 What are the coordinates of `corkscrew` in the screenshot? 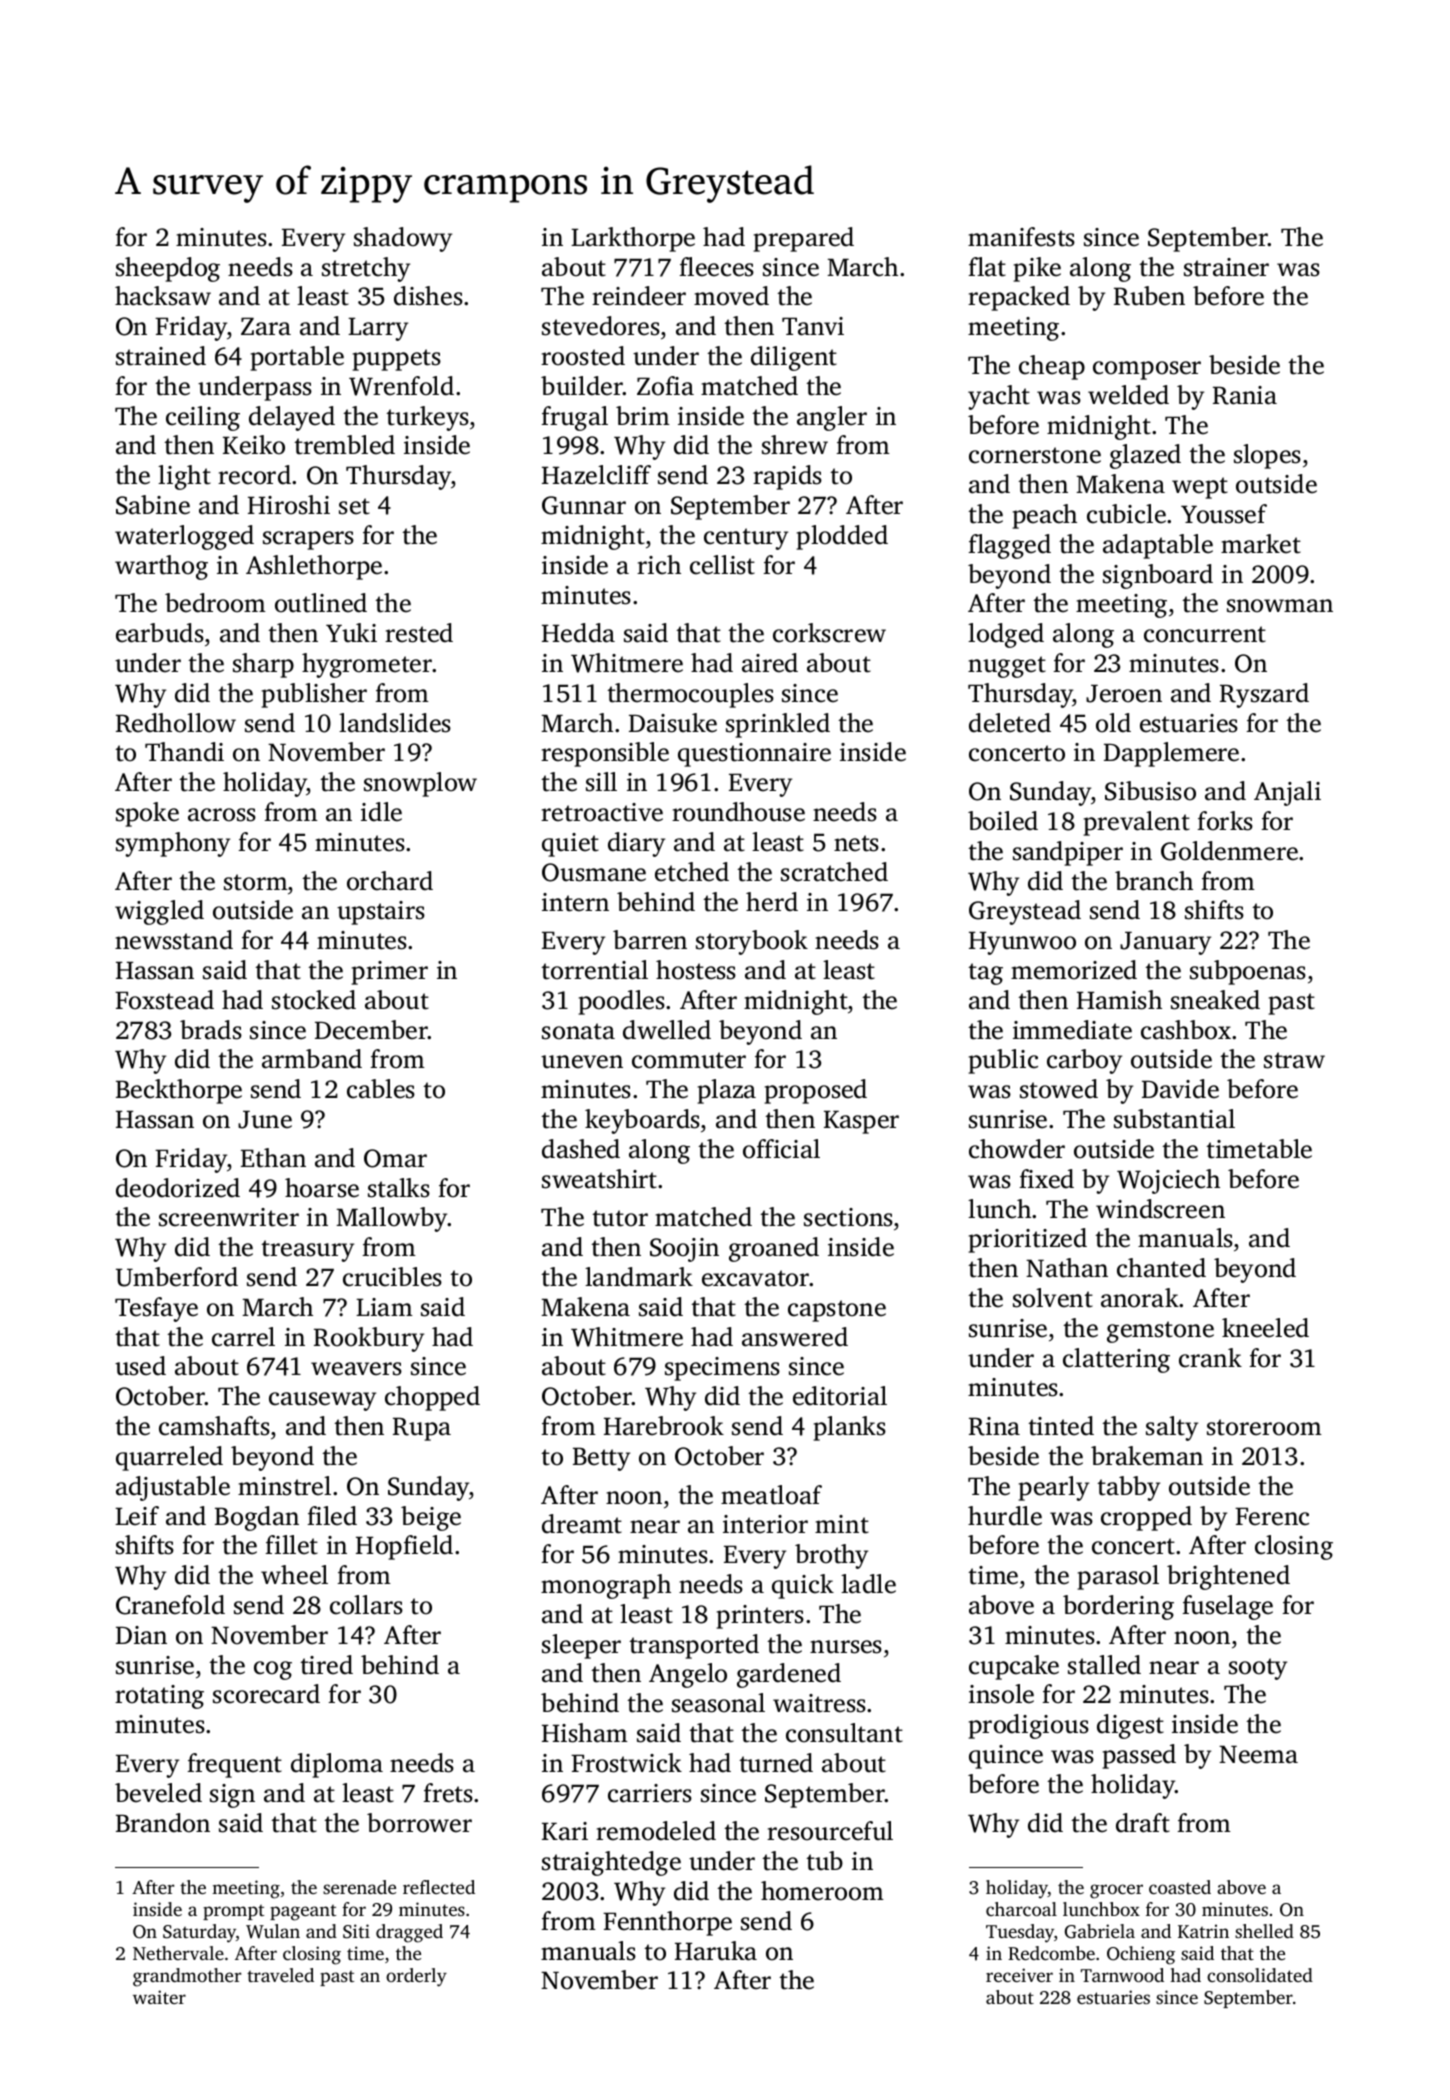 It's located at (829, 633).
